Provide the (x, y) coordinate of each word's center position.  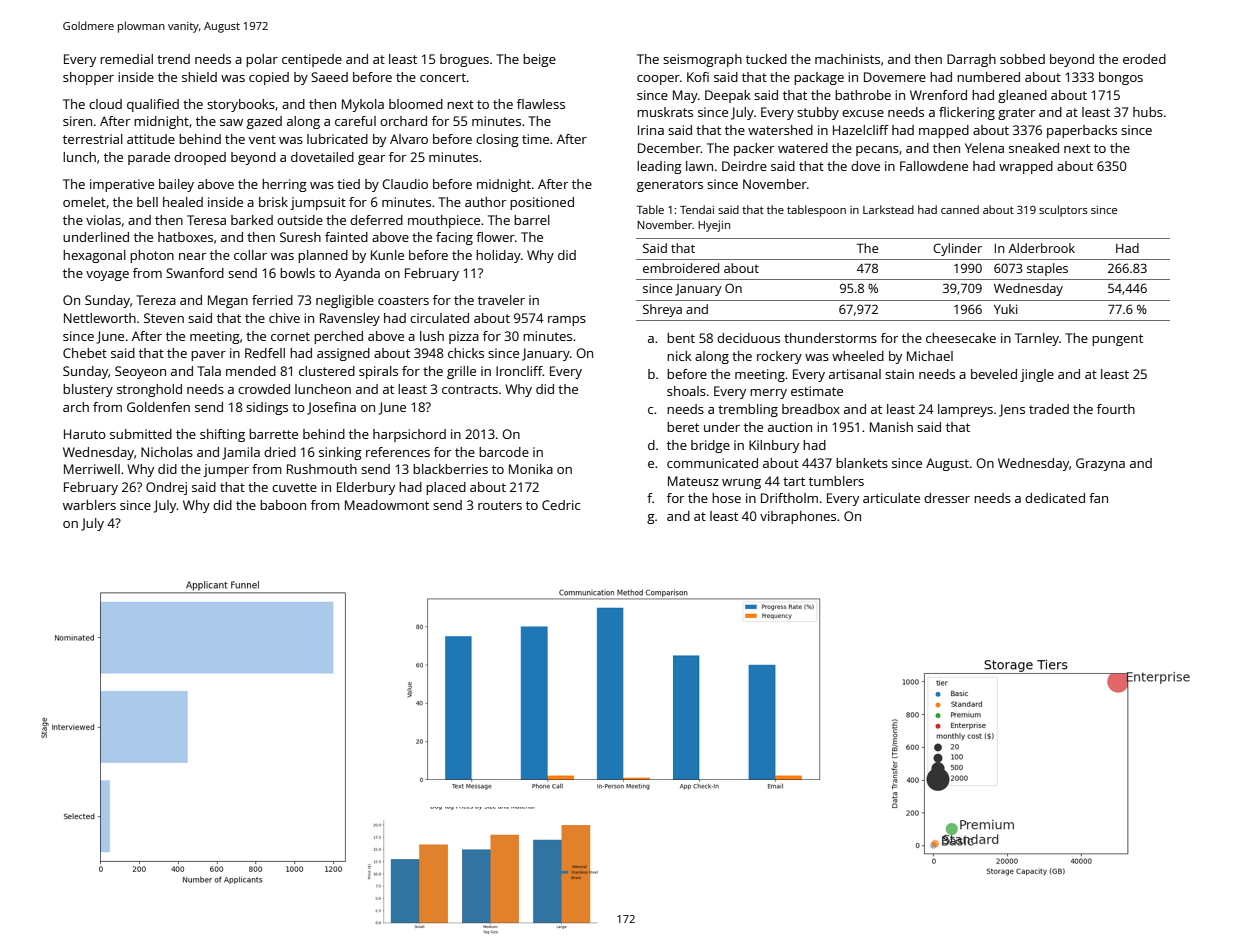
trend (173, 59)
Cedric (561, 505)
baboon (283, 505)
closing (497, 140)
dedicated (1055, 498)
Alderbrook (1042, 248)
